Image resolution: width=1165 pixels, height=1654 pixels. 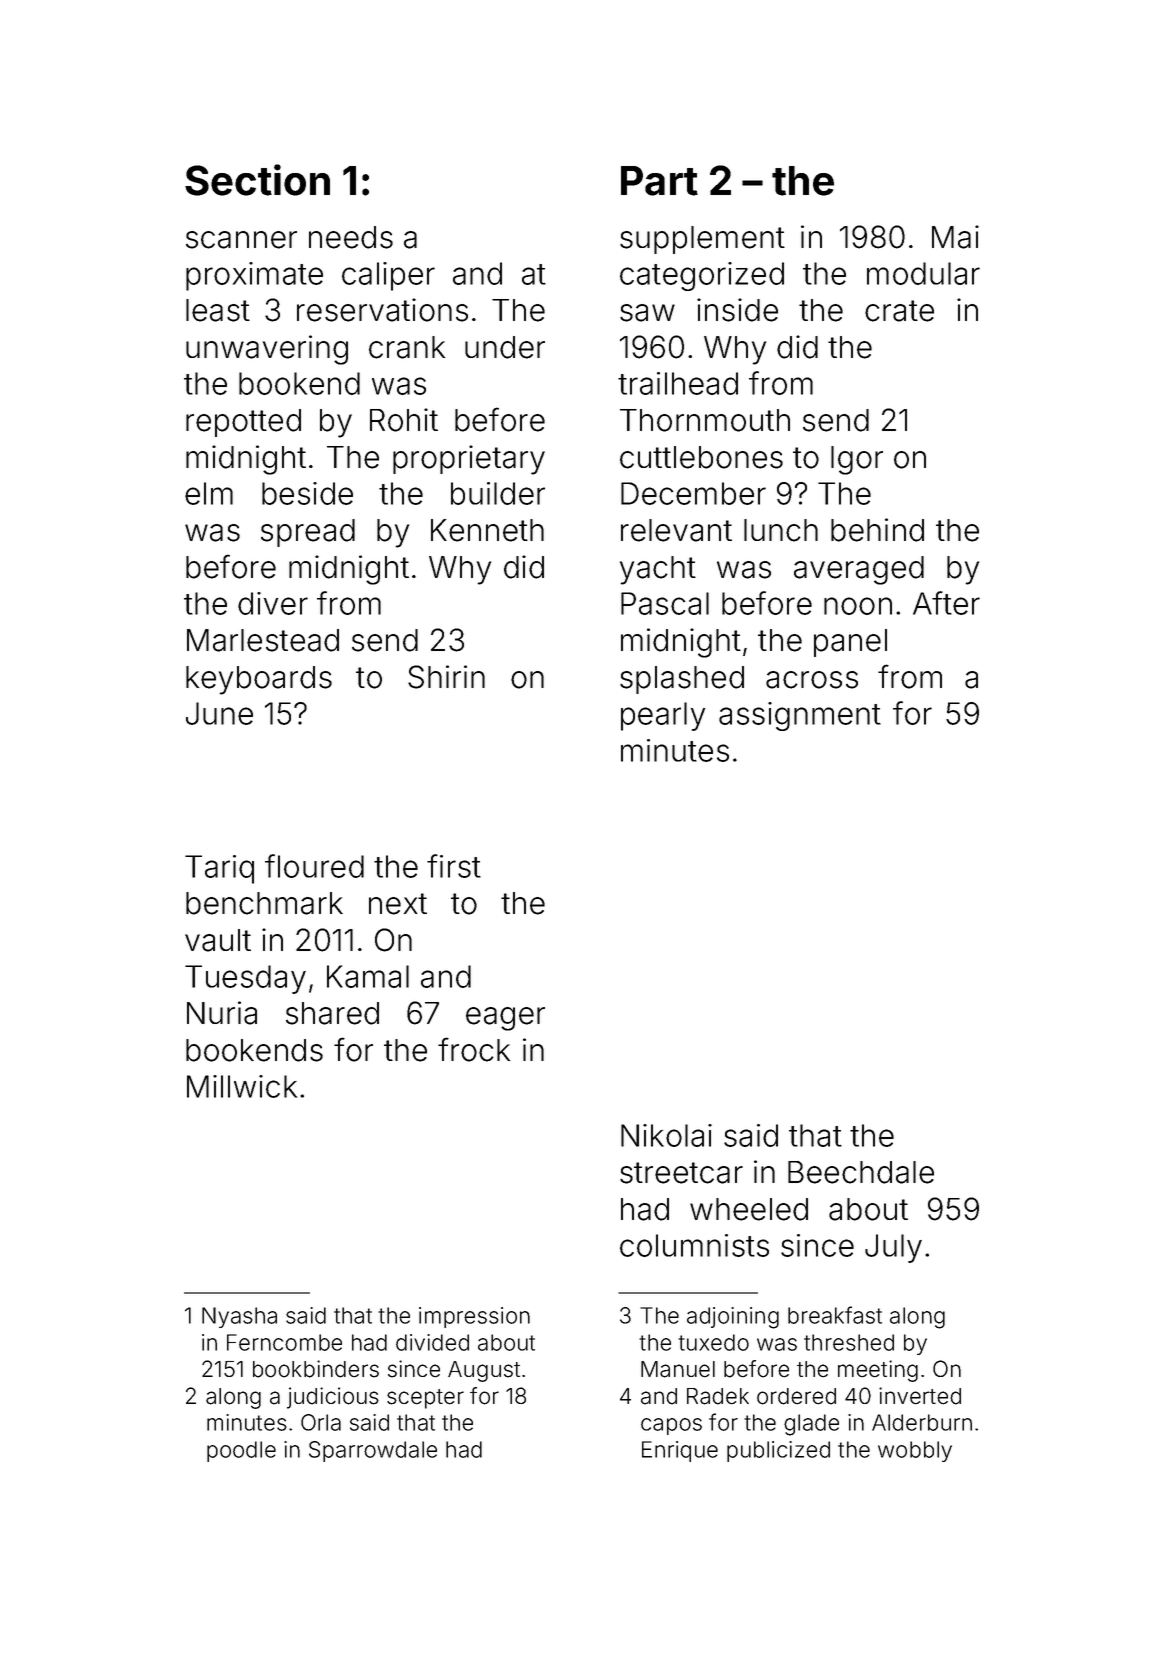 What do you see at coordinates (857, 460) in the screenshot?
I see `Igor` at bounding box center [857, 460].
